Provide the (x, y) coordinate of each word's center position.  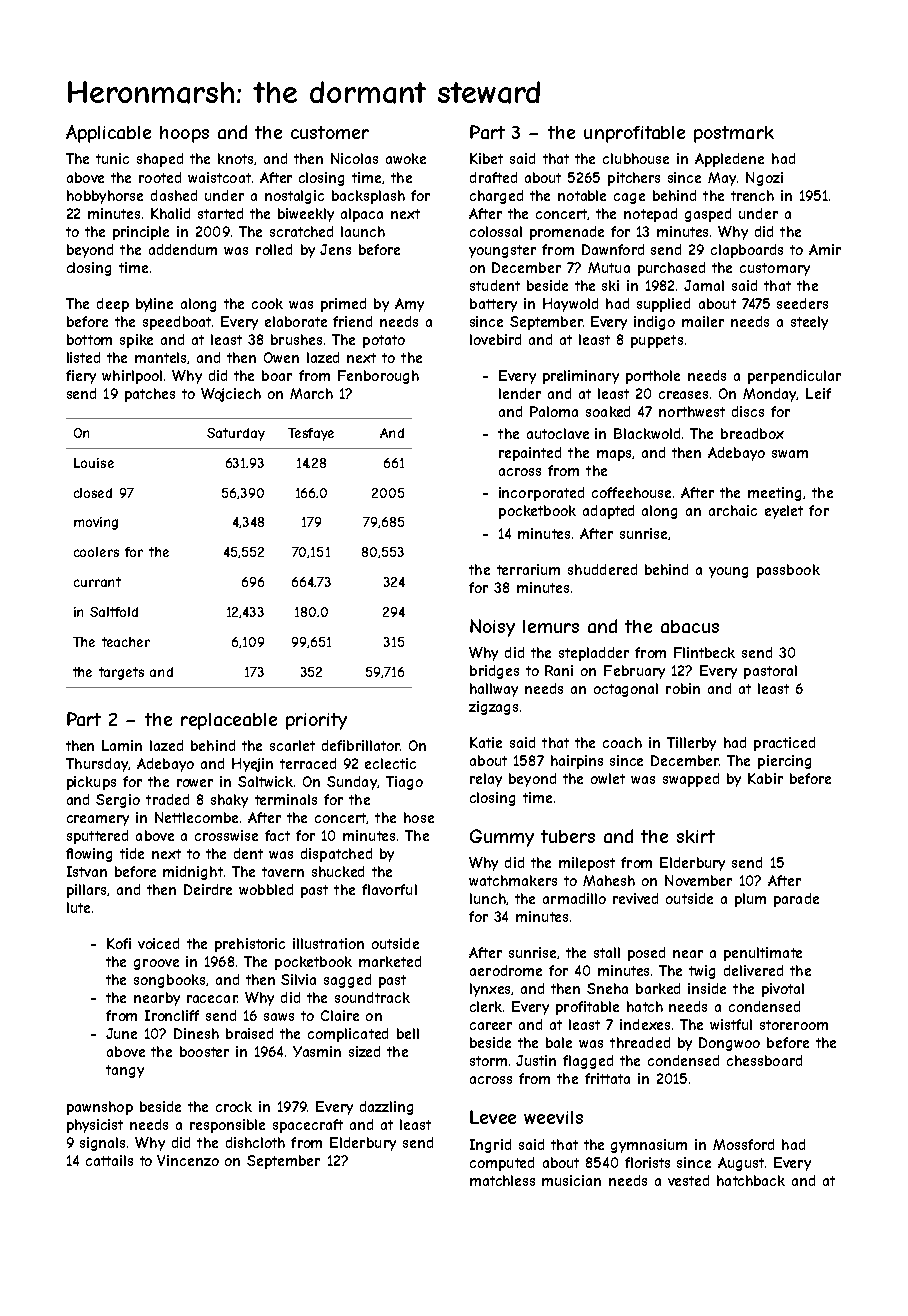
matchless (502, 1180)
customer (330, 132)
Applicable (108, 134)
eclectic (390, 763)
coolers (96, 552)
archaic (733, 510)
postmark (734, 134)
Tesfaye (311, 434)
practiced (784, 744)
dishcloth (255, 1142)
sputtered (97, 837)
